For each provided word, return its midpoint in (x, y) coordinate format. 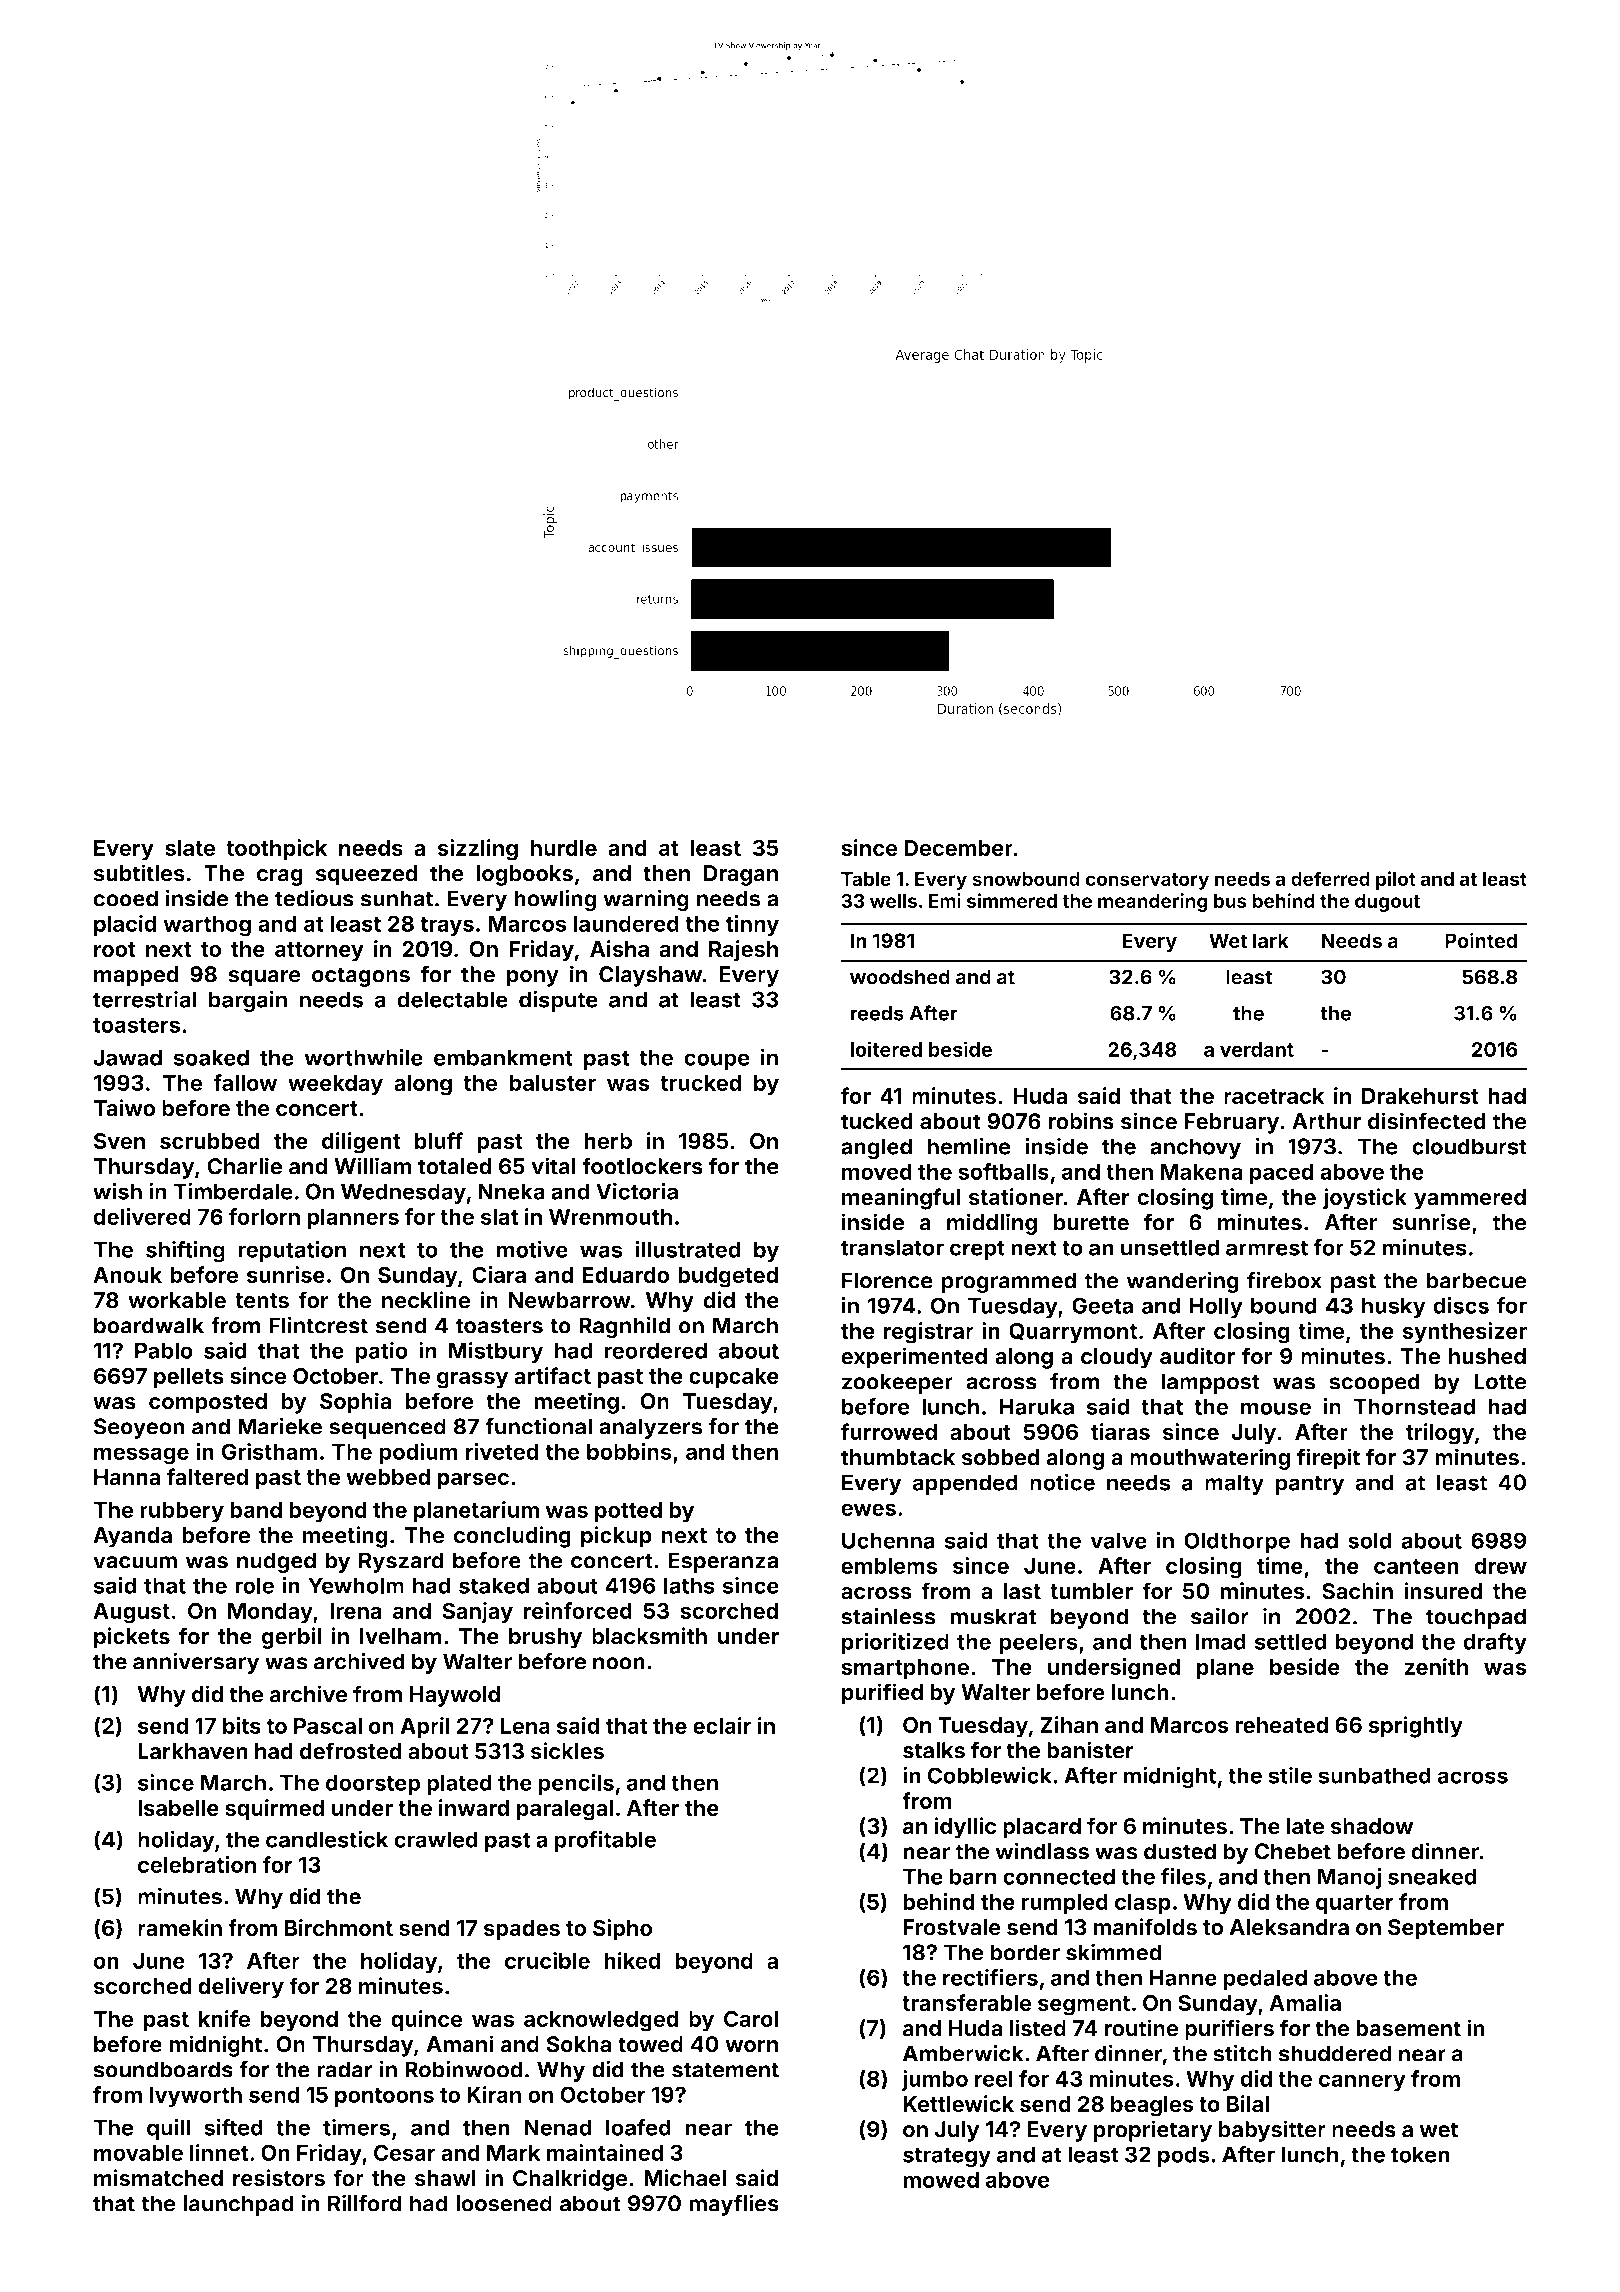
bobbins (629, 1451)
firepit (1328, 1459)
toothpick (276, 850)
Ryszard (401, 1562)
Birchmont (339, 1927)
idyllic (965, 1828)
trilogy (1440, 1434)
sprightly (1416, 1727)
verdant (1257, 1049)
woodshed (900, 977)
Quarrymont (1073, 1333)
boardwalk (149, 1325)
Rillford (364, 2203)
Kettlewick (958, 2104)
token (1420, 2154)
